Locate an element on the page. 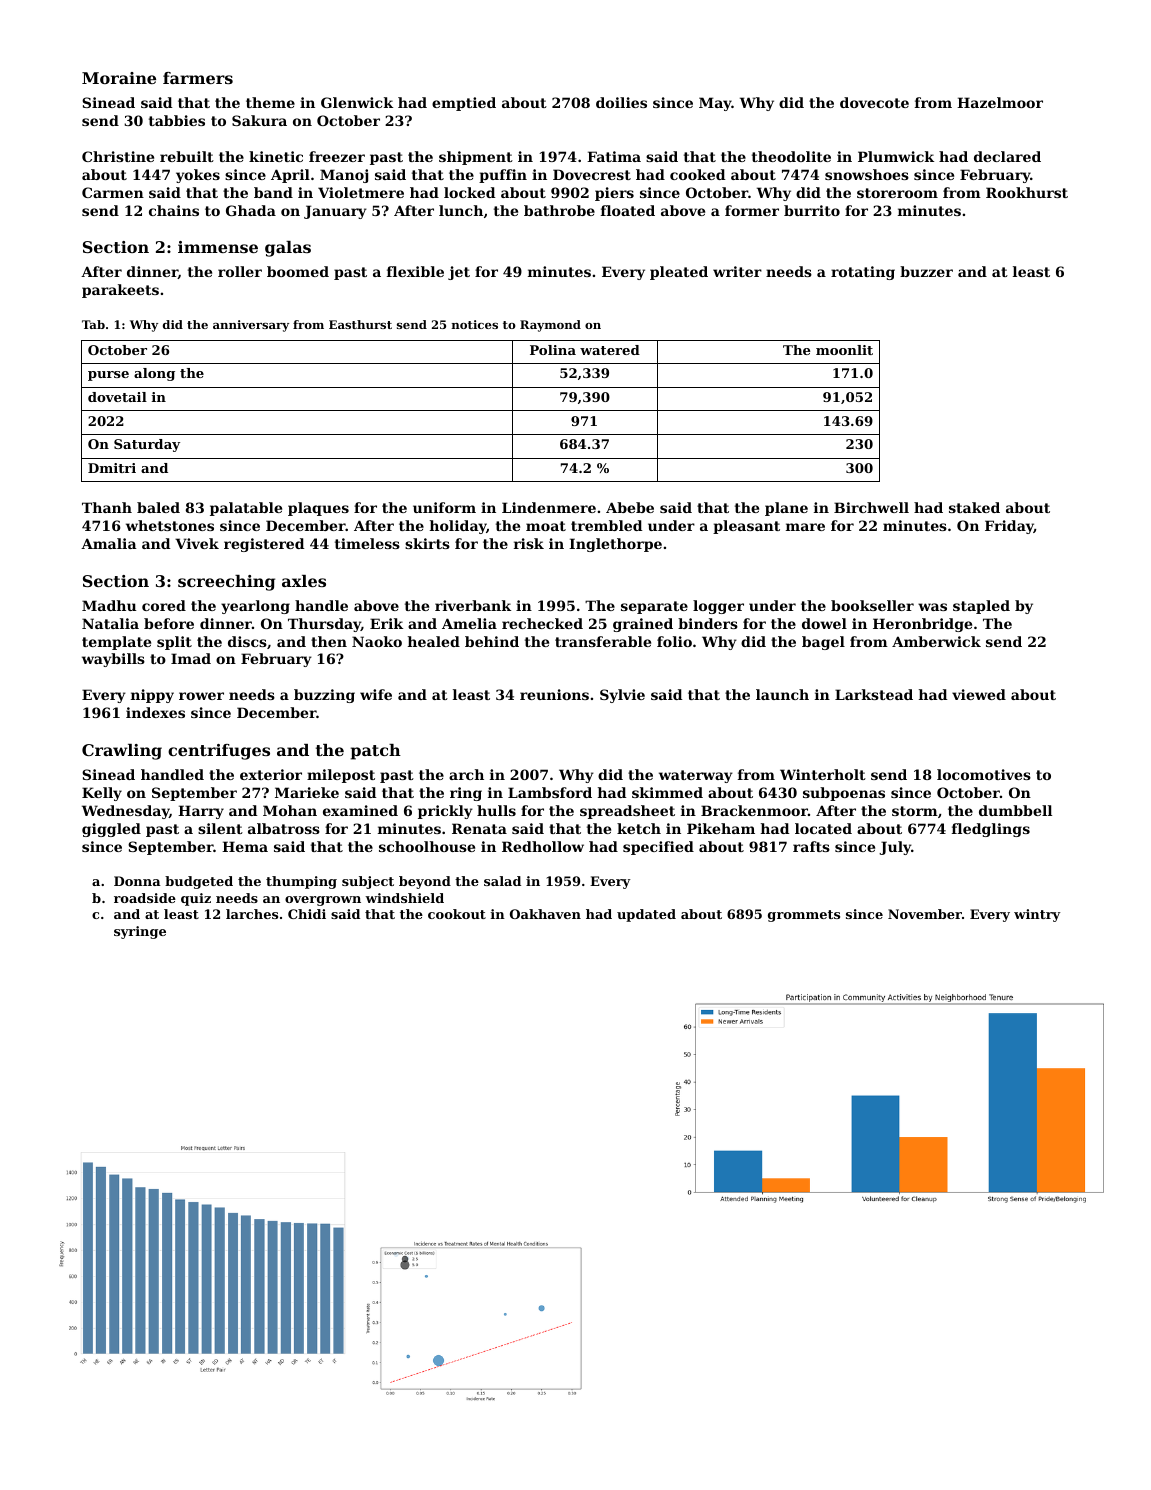 The height and width of the image is (1490, 1151). Hazelmoor is located at coordinates (1000, 102).
